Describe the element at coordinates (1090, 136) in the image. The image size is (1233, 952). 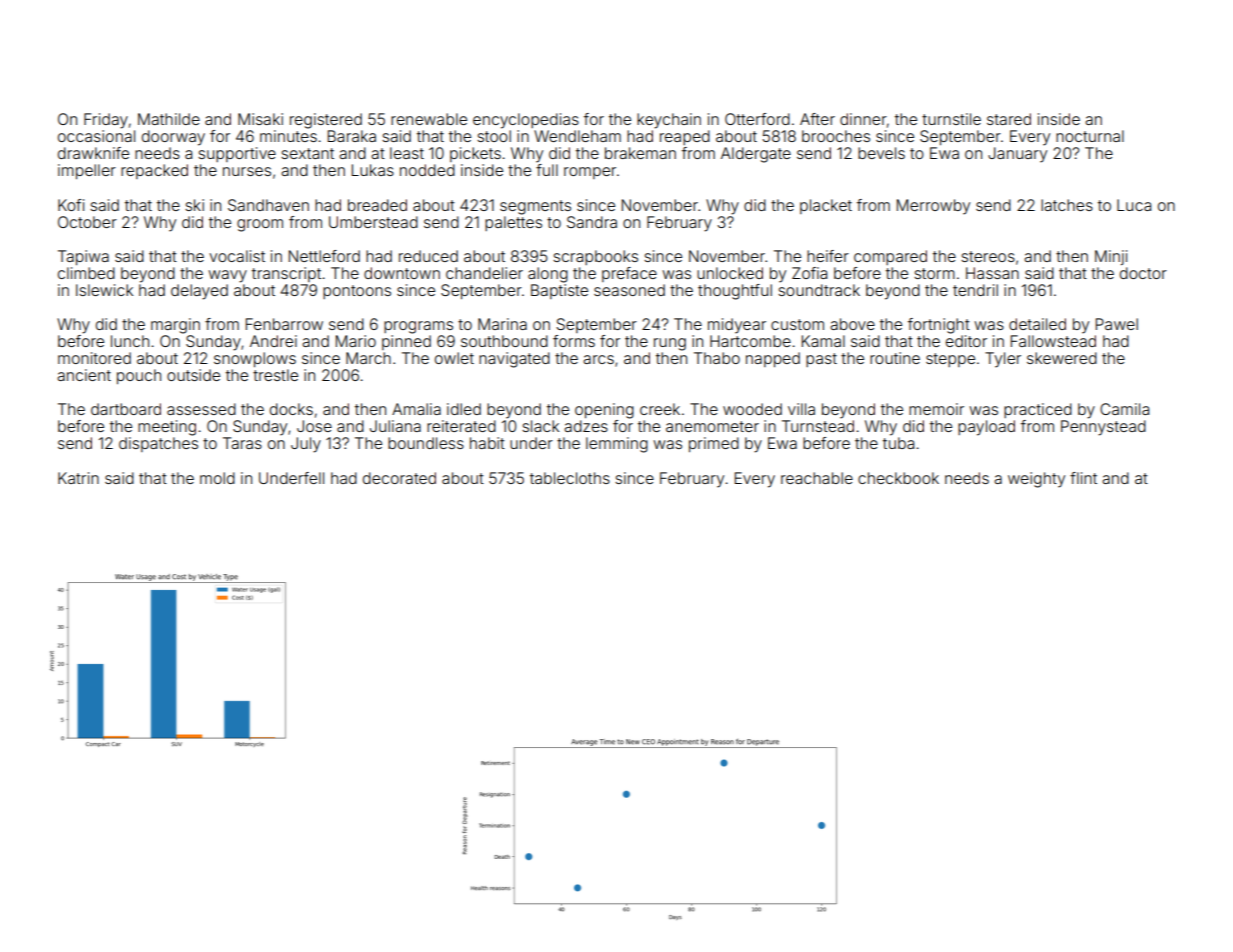
I see `nocturnal` at that location.
